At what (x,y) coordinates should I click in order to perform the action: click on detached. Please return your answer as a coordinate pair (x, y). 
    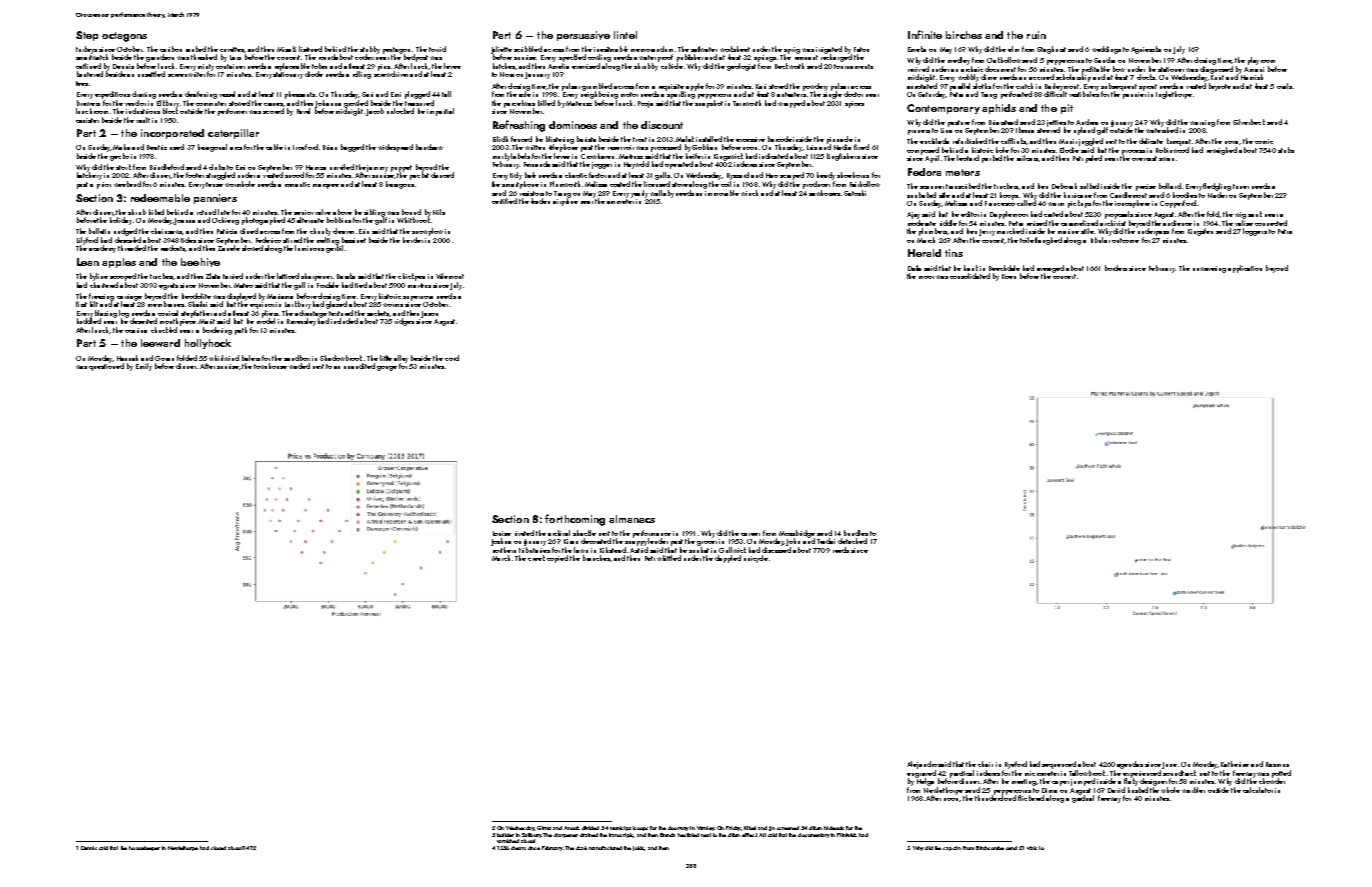
    Looking at the image, I should click on (852, 541).
